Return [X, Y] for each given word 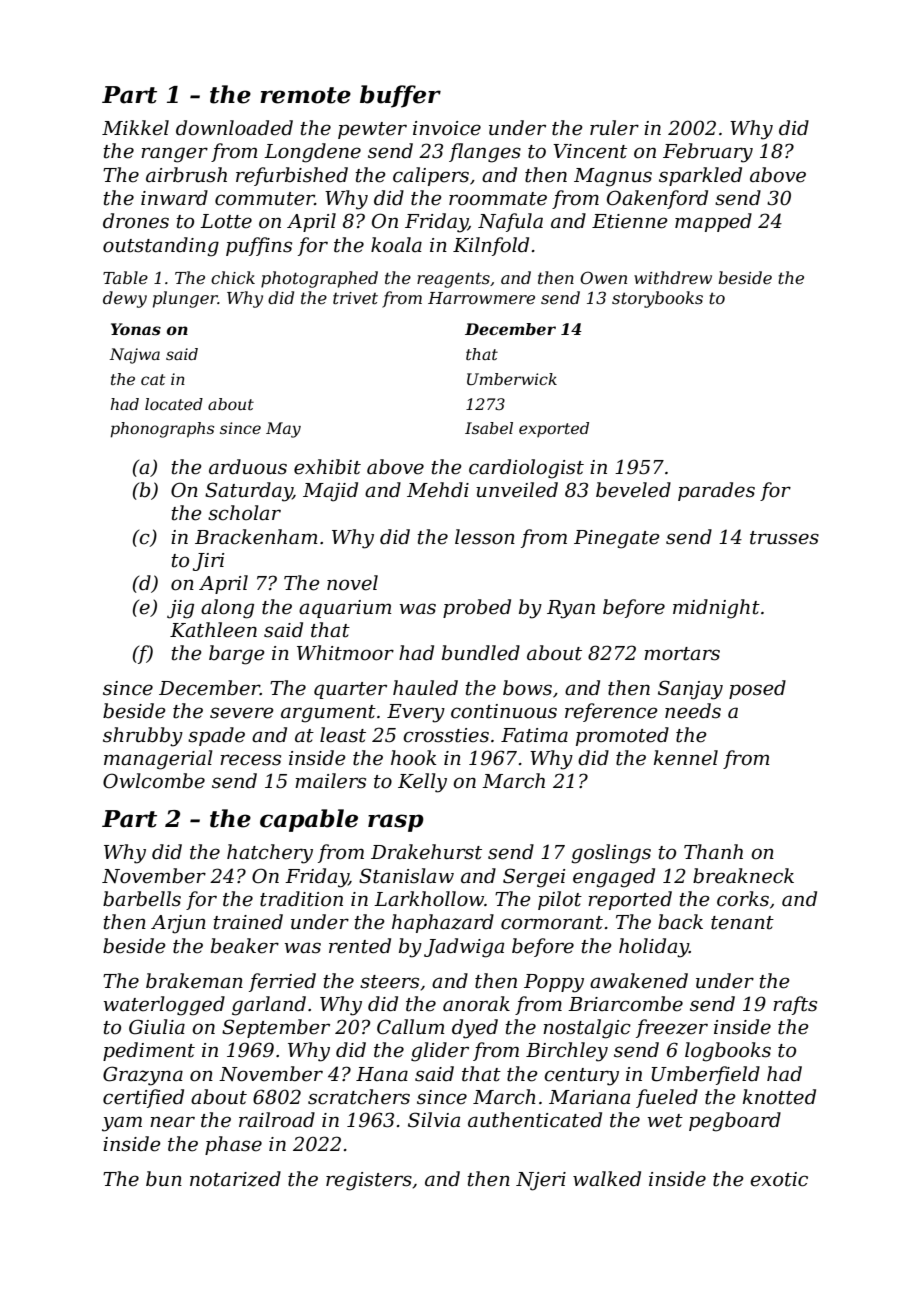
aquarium [345, 609]
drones [136, 221]
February [708, 153]
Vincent [590, 151]
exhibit [327, 467]
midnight [716, 609]
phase [233, 1145]
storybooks [657, 299]
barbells [142, 899]
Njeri [541, 1181]
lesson [485, 537]
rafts [795, 1005]
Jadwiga [464, 948]
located [174, 404]
